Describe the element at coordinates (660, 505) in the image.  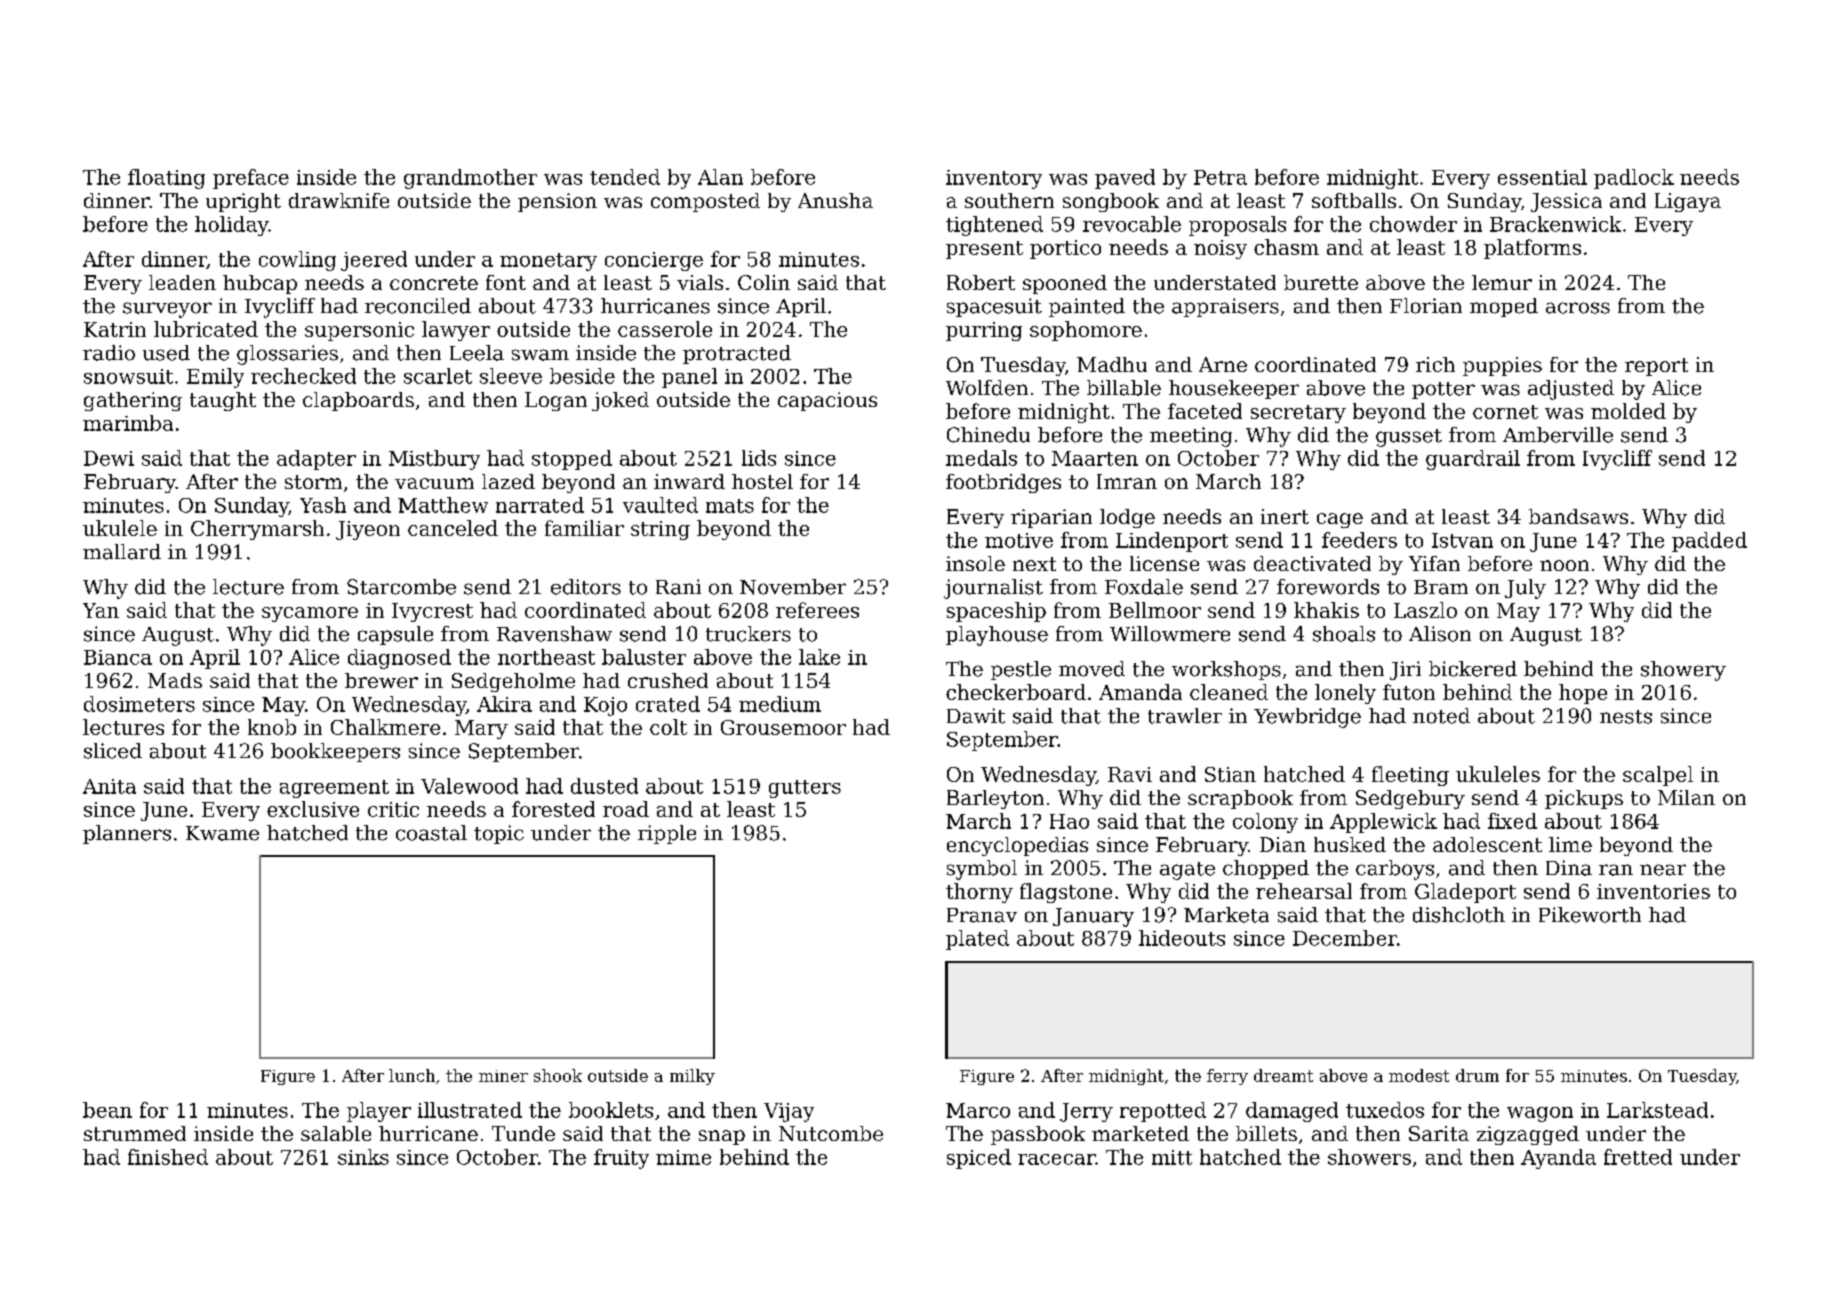
I see `vaulted` at that location.
